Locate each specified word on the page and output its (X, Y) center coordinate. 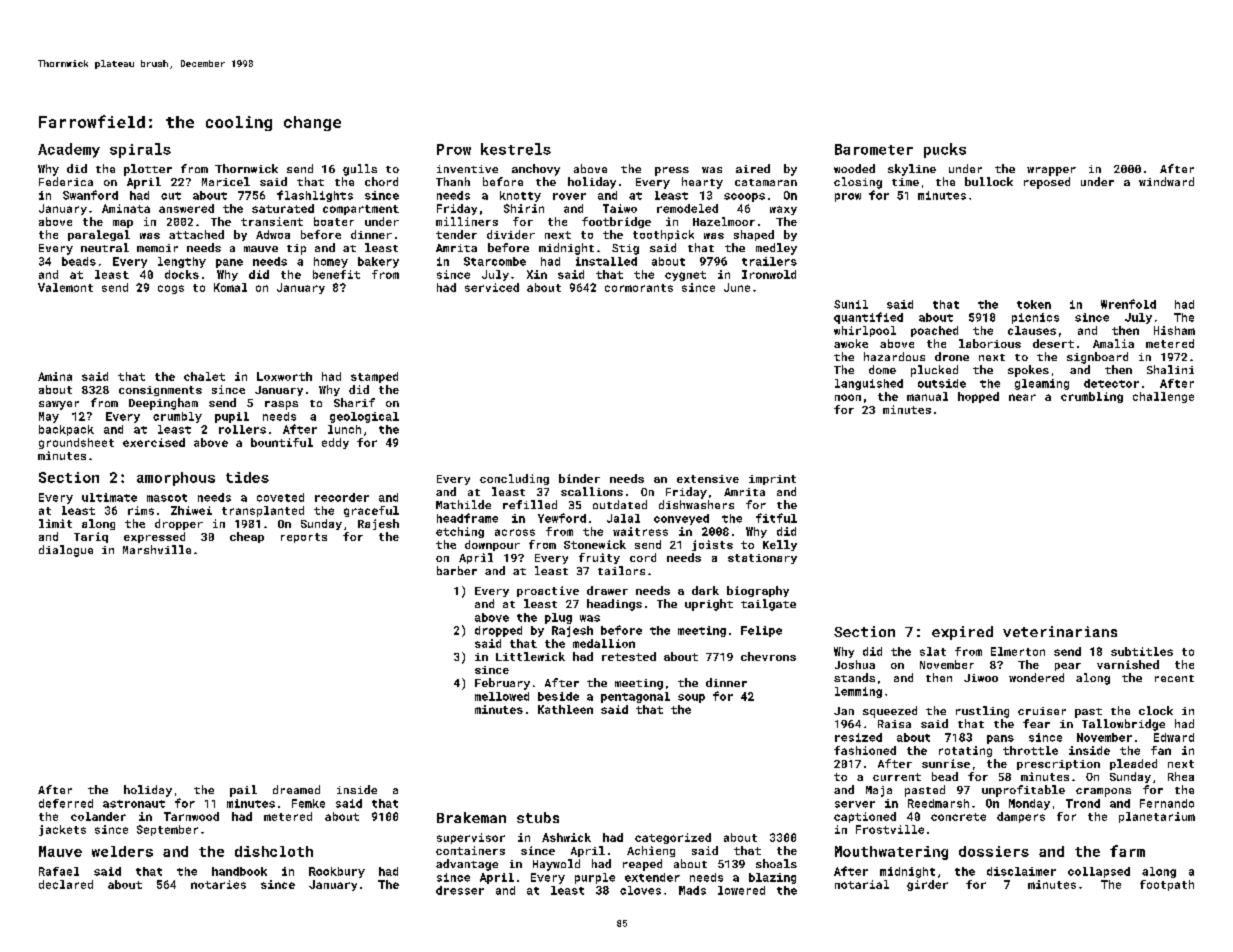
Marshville (157, 549)
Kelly (780, 545)
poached (934, 331)
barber (457, 570)
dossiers (994, 851)
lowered (741, 890)
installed (606, 261)
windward (1166, 181)
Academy (69, 150)
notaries (218, 884)
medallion (604, 643)
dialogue (66, 551)
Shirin (524, 208)
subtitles (1142, 651)
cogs (171, 289)
